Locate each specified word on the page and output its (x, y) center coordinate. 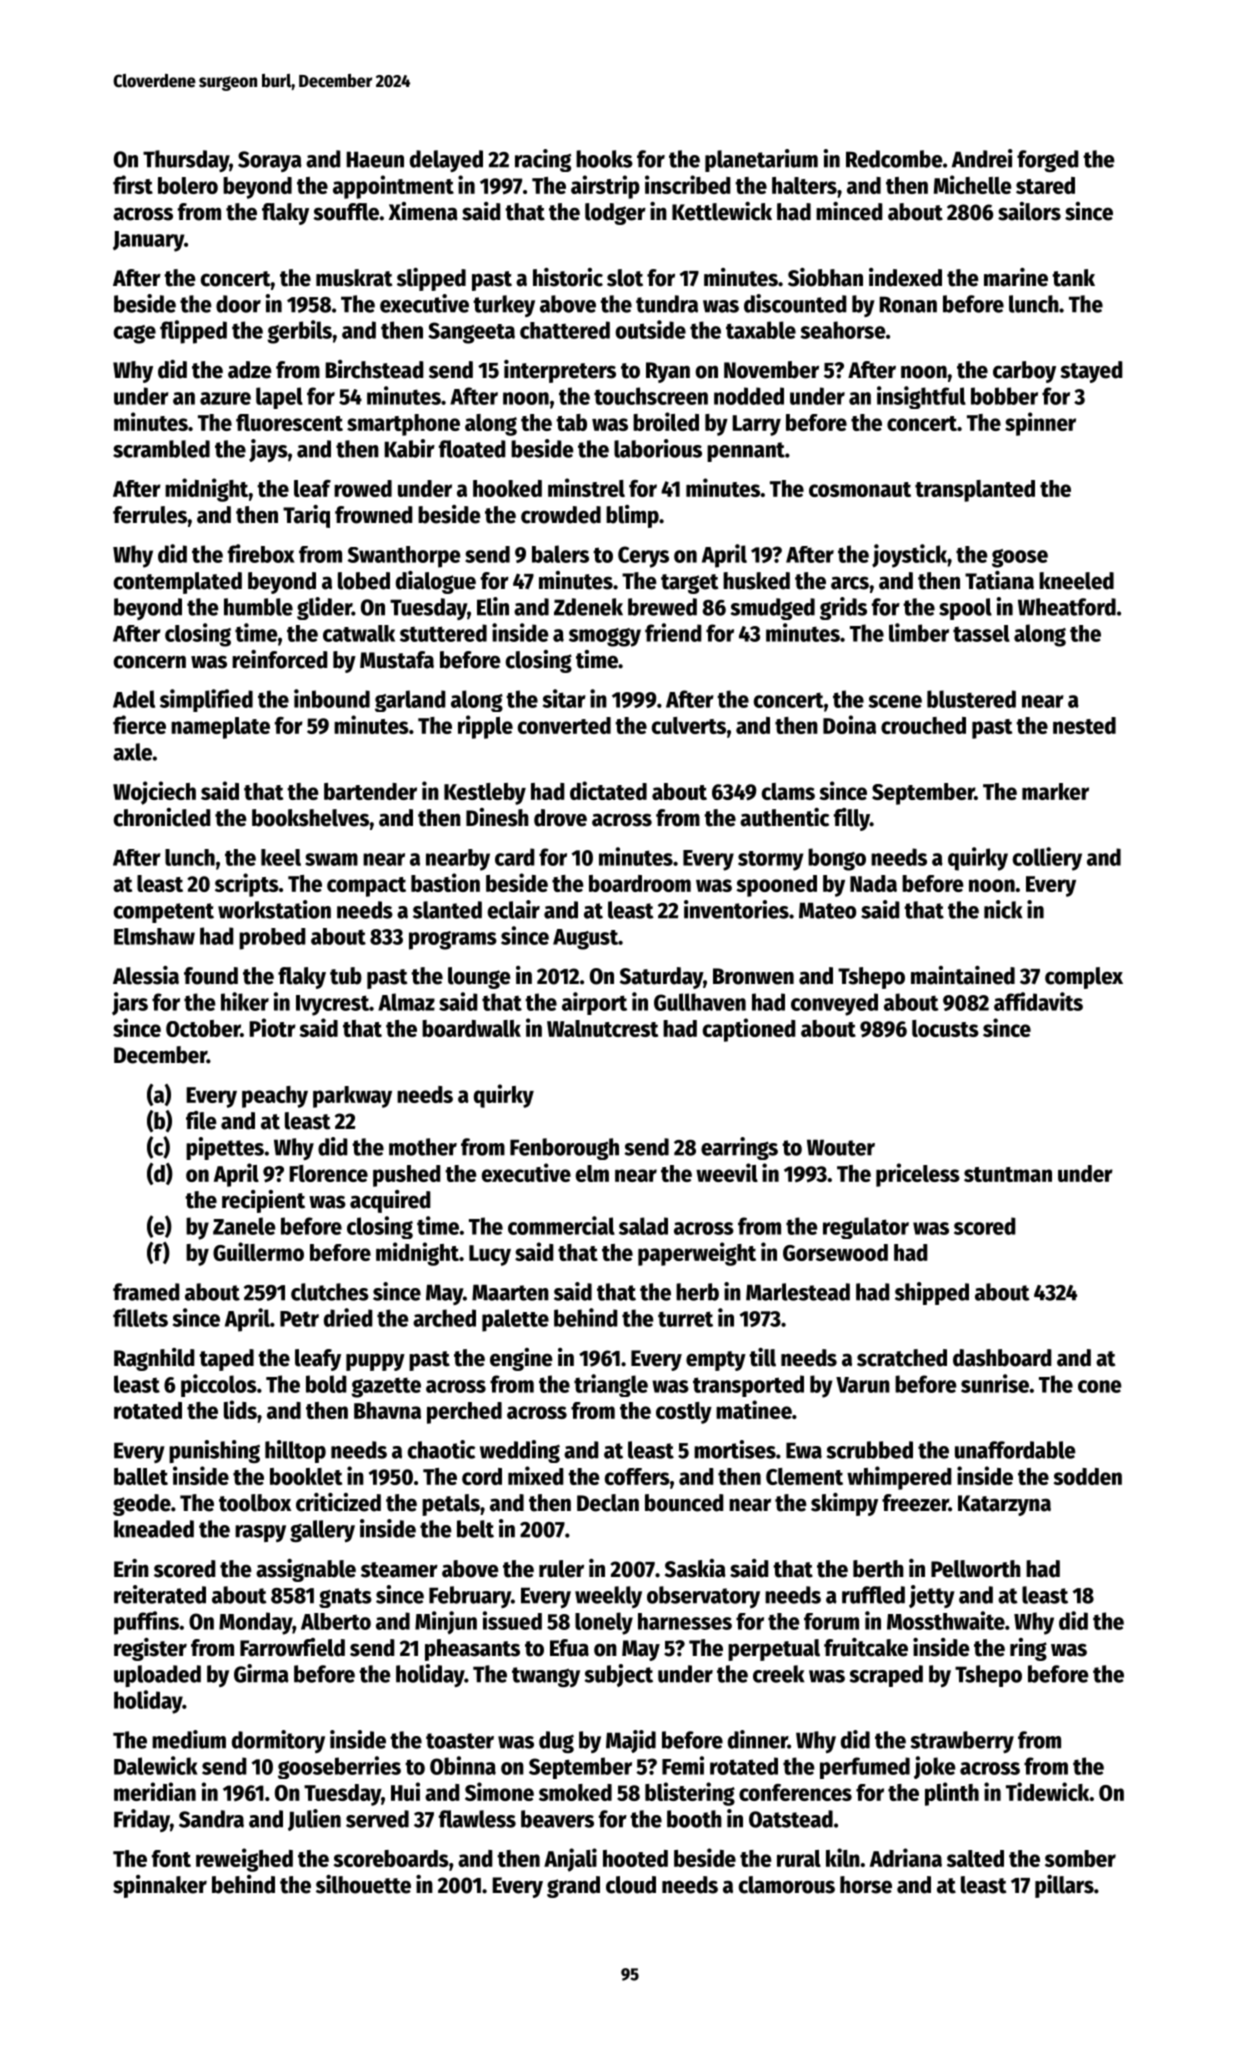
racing (543, 160)
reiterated (160, 1594)
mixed (536, 1475)
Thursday (186, 161)
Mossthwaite (946, 1620)
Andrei (982, 158)
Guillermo (258, 1251)
